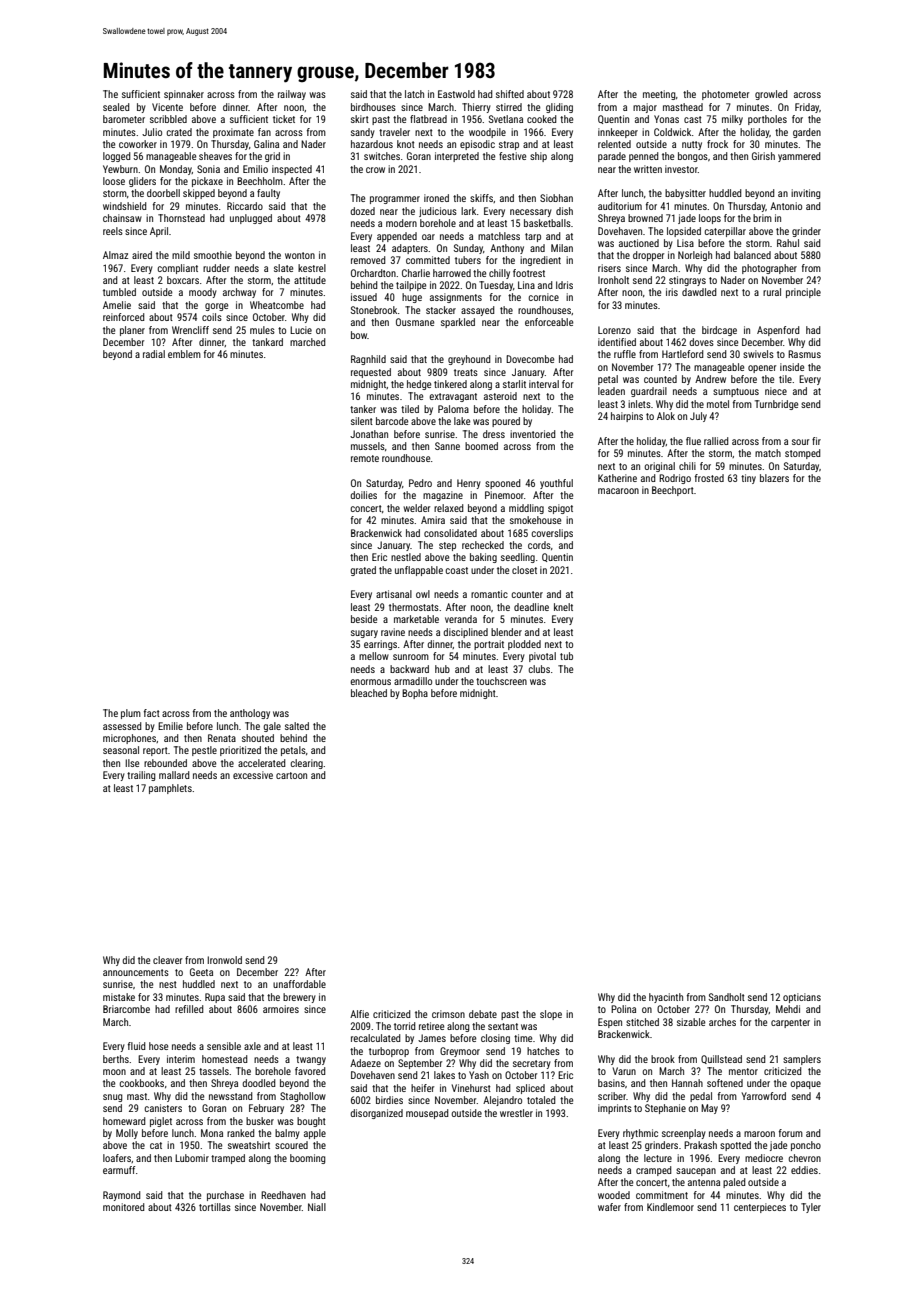 This screenshot has width=924, height=1308. I want to click on anthology, so click(250, 714).
